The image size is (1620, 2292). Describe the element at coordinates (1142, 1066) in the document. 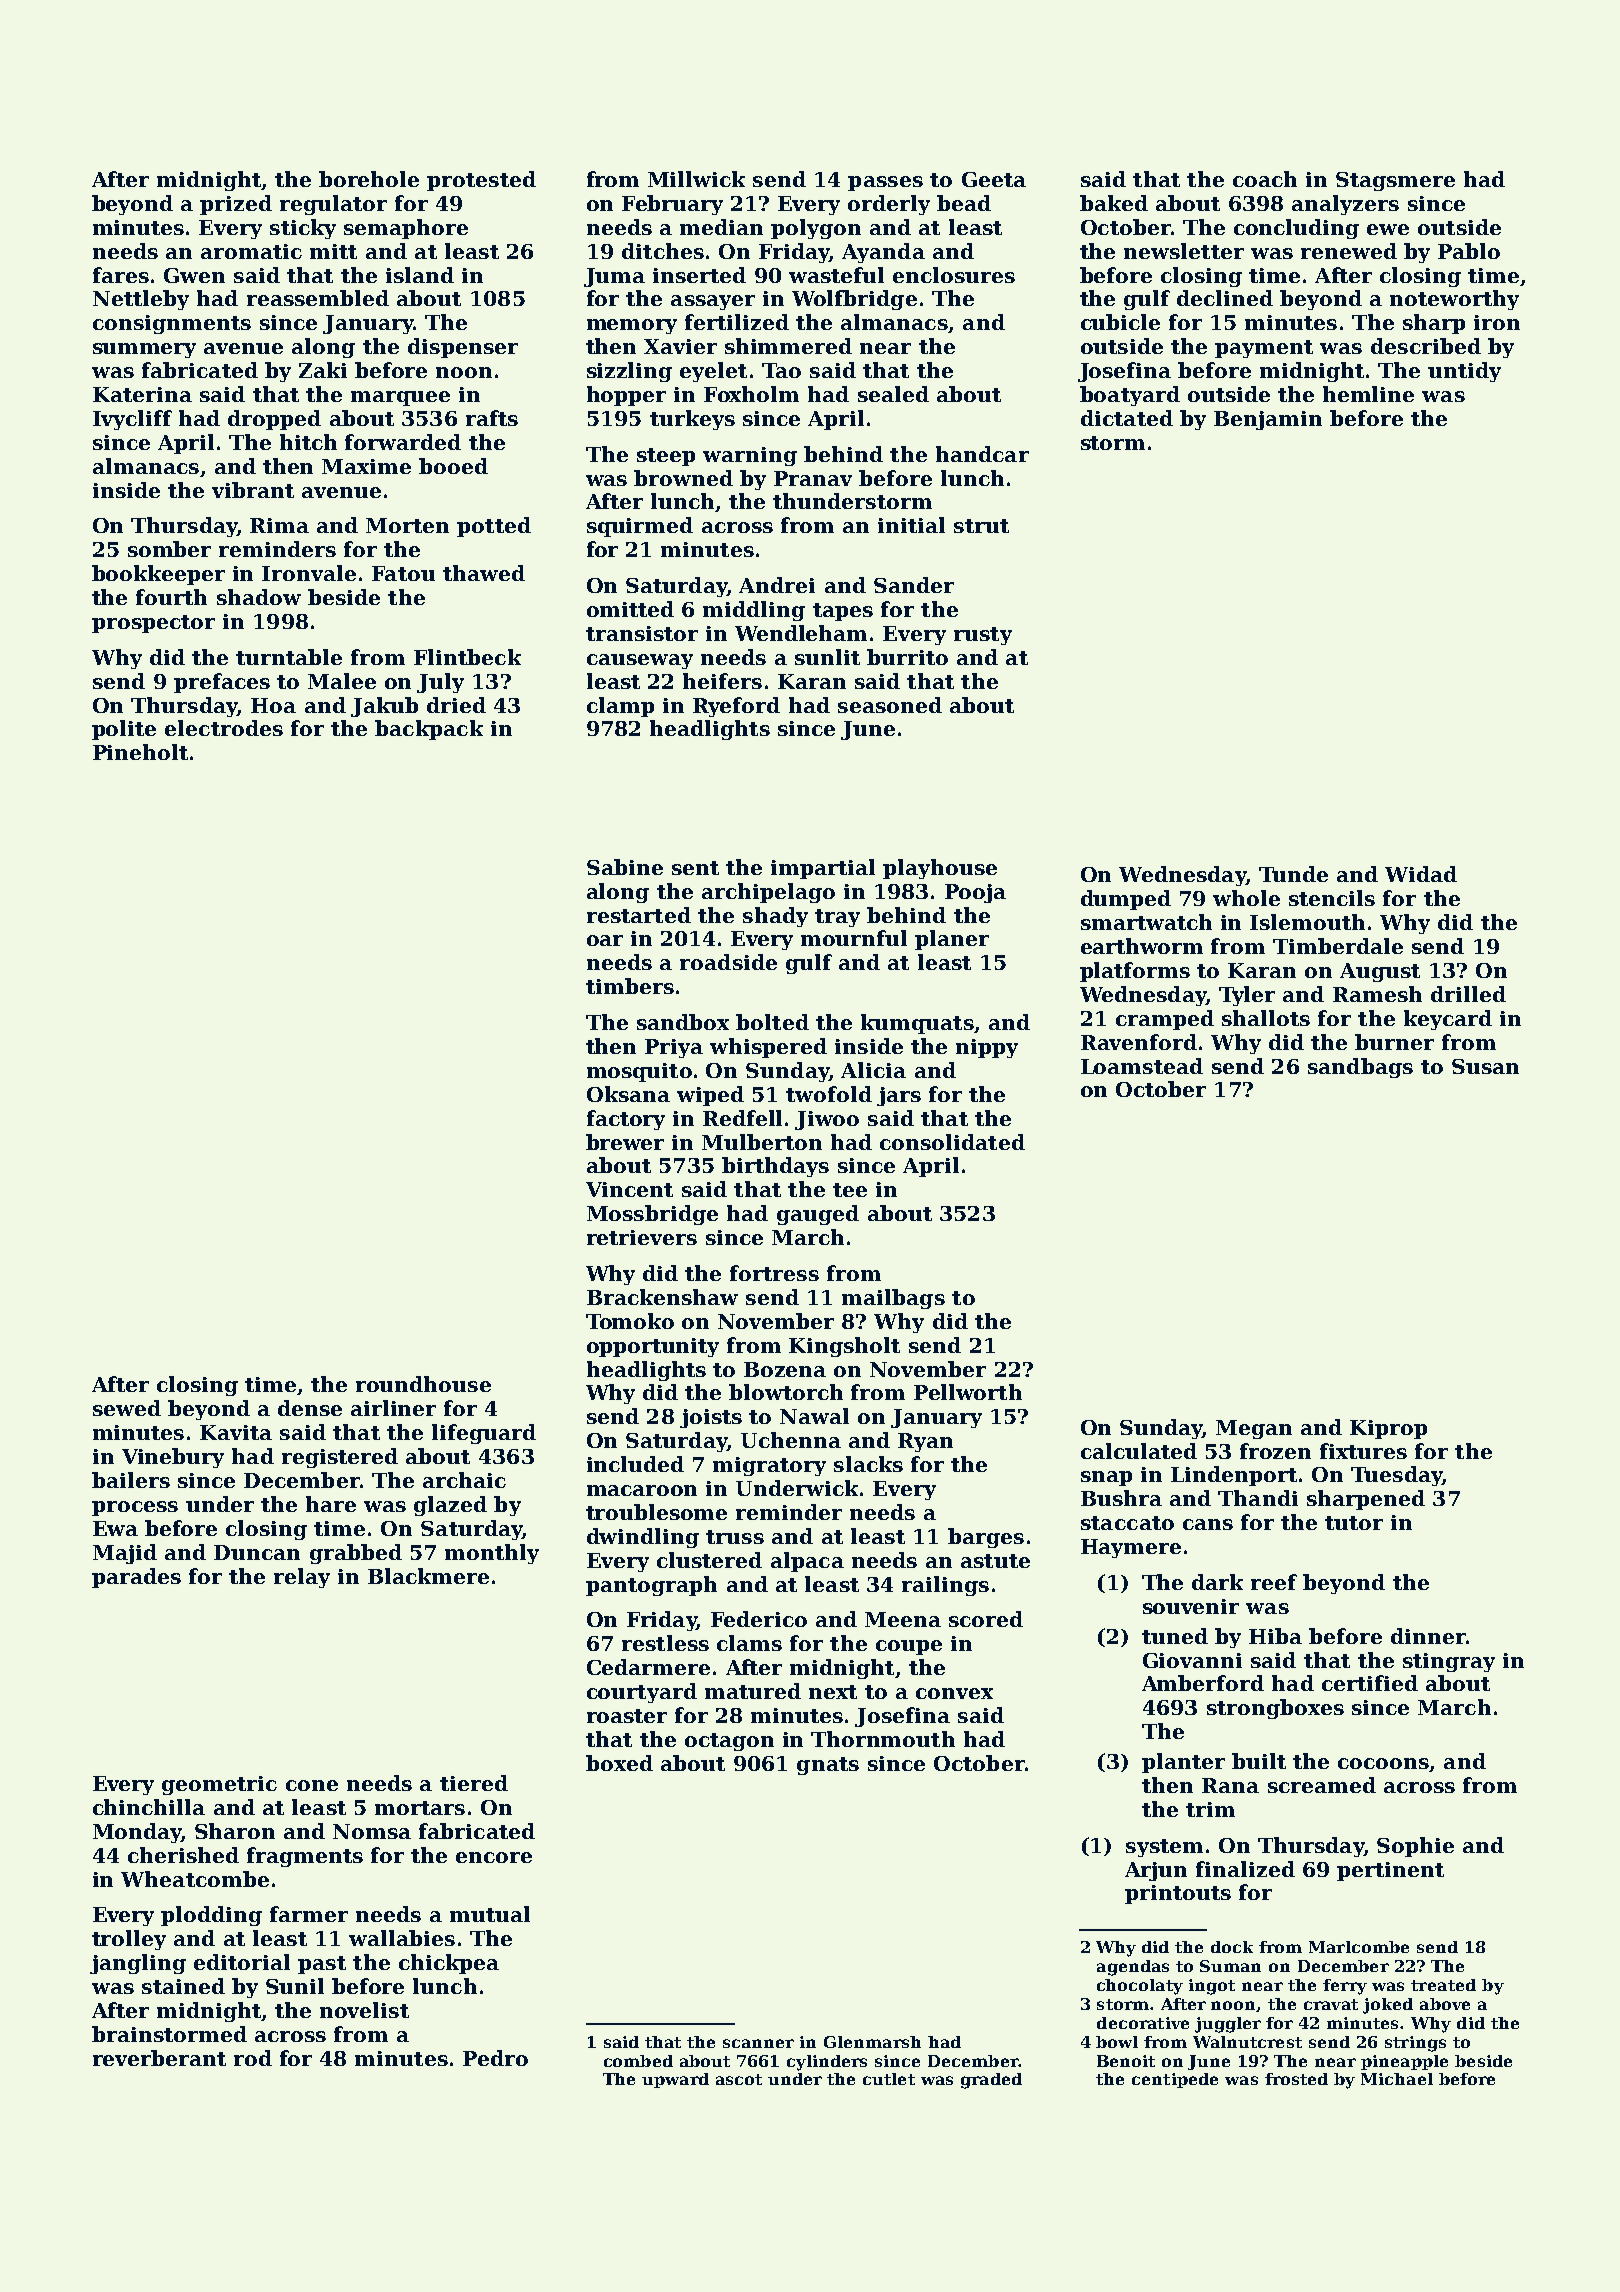

I see `Loamstead` at that location.
